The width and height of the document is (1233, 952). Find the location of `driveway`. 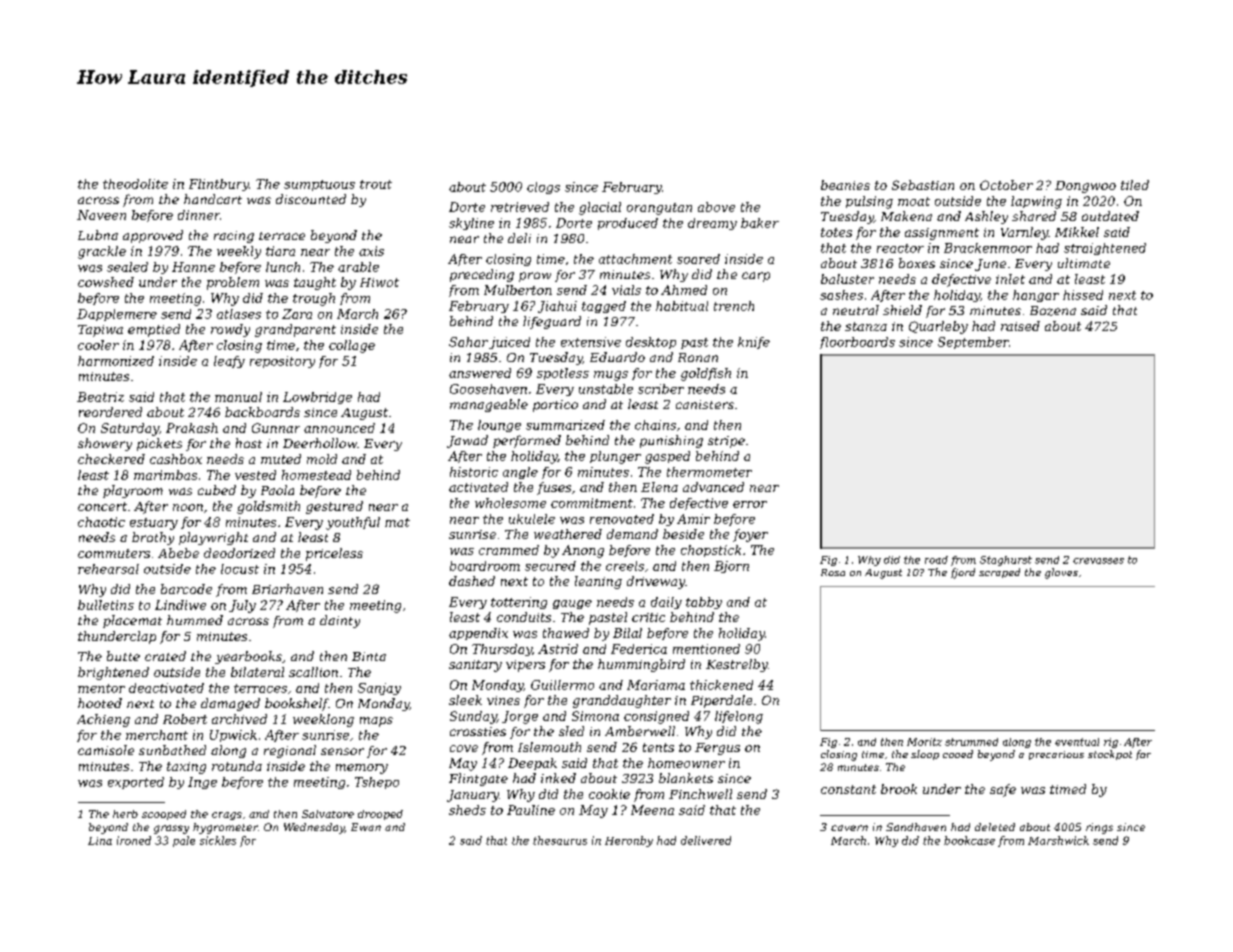

driveway is located at coordinates (656, 582).
